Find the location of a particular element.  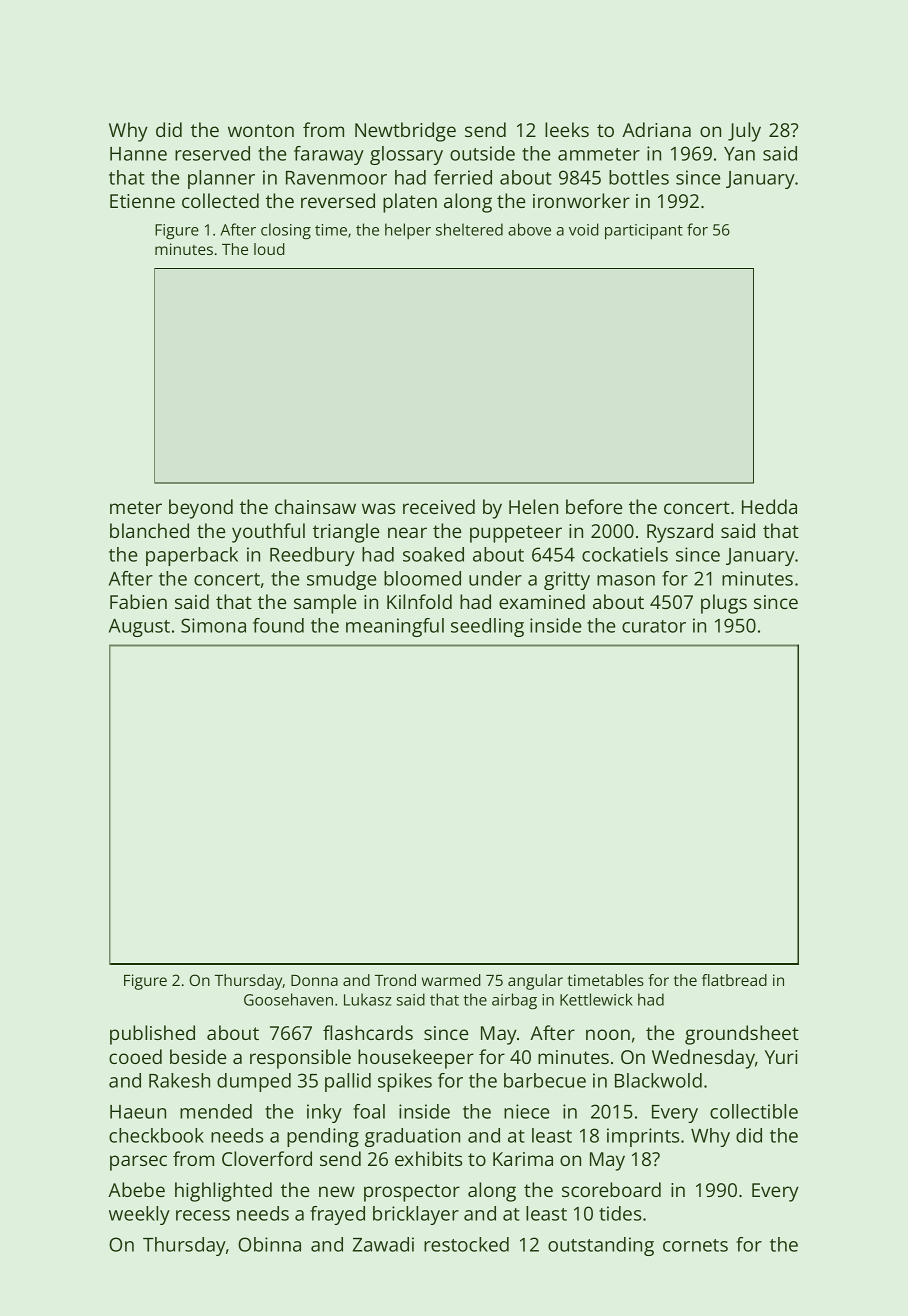

loud is located at coordinates (269, 249).
